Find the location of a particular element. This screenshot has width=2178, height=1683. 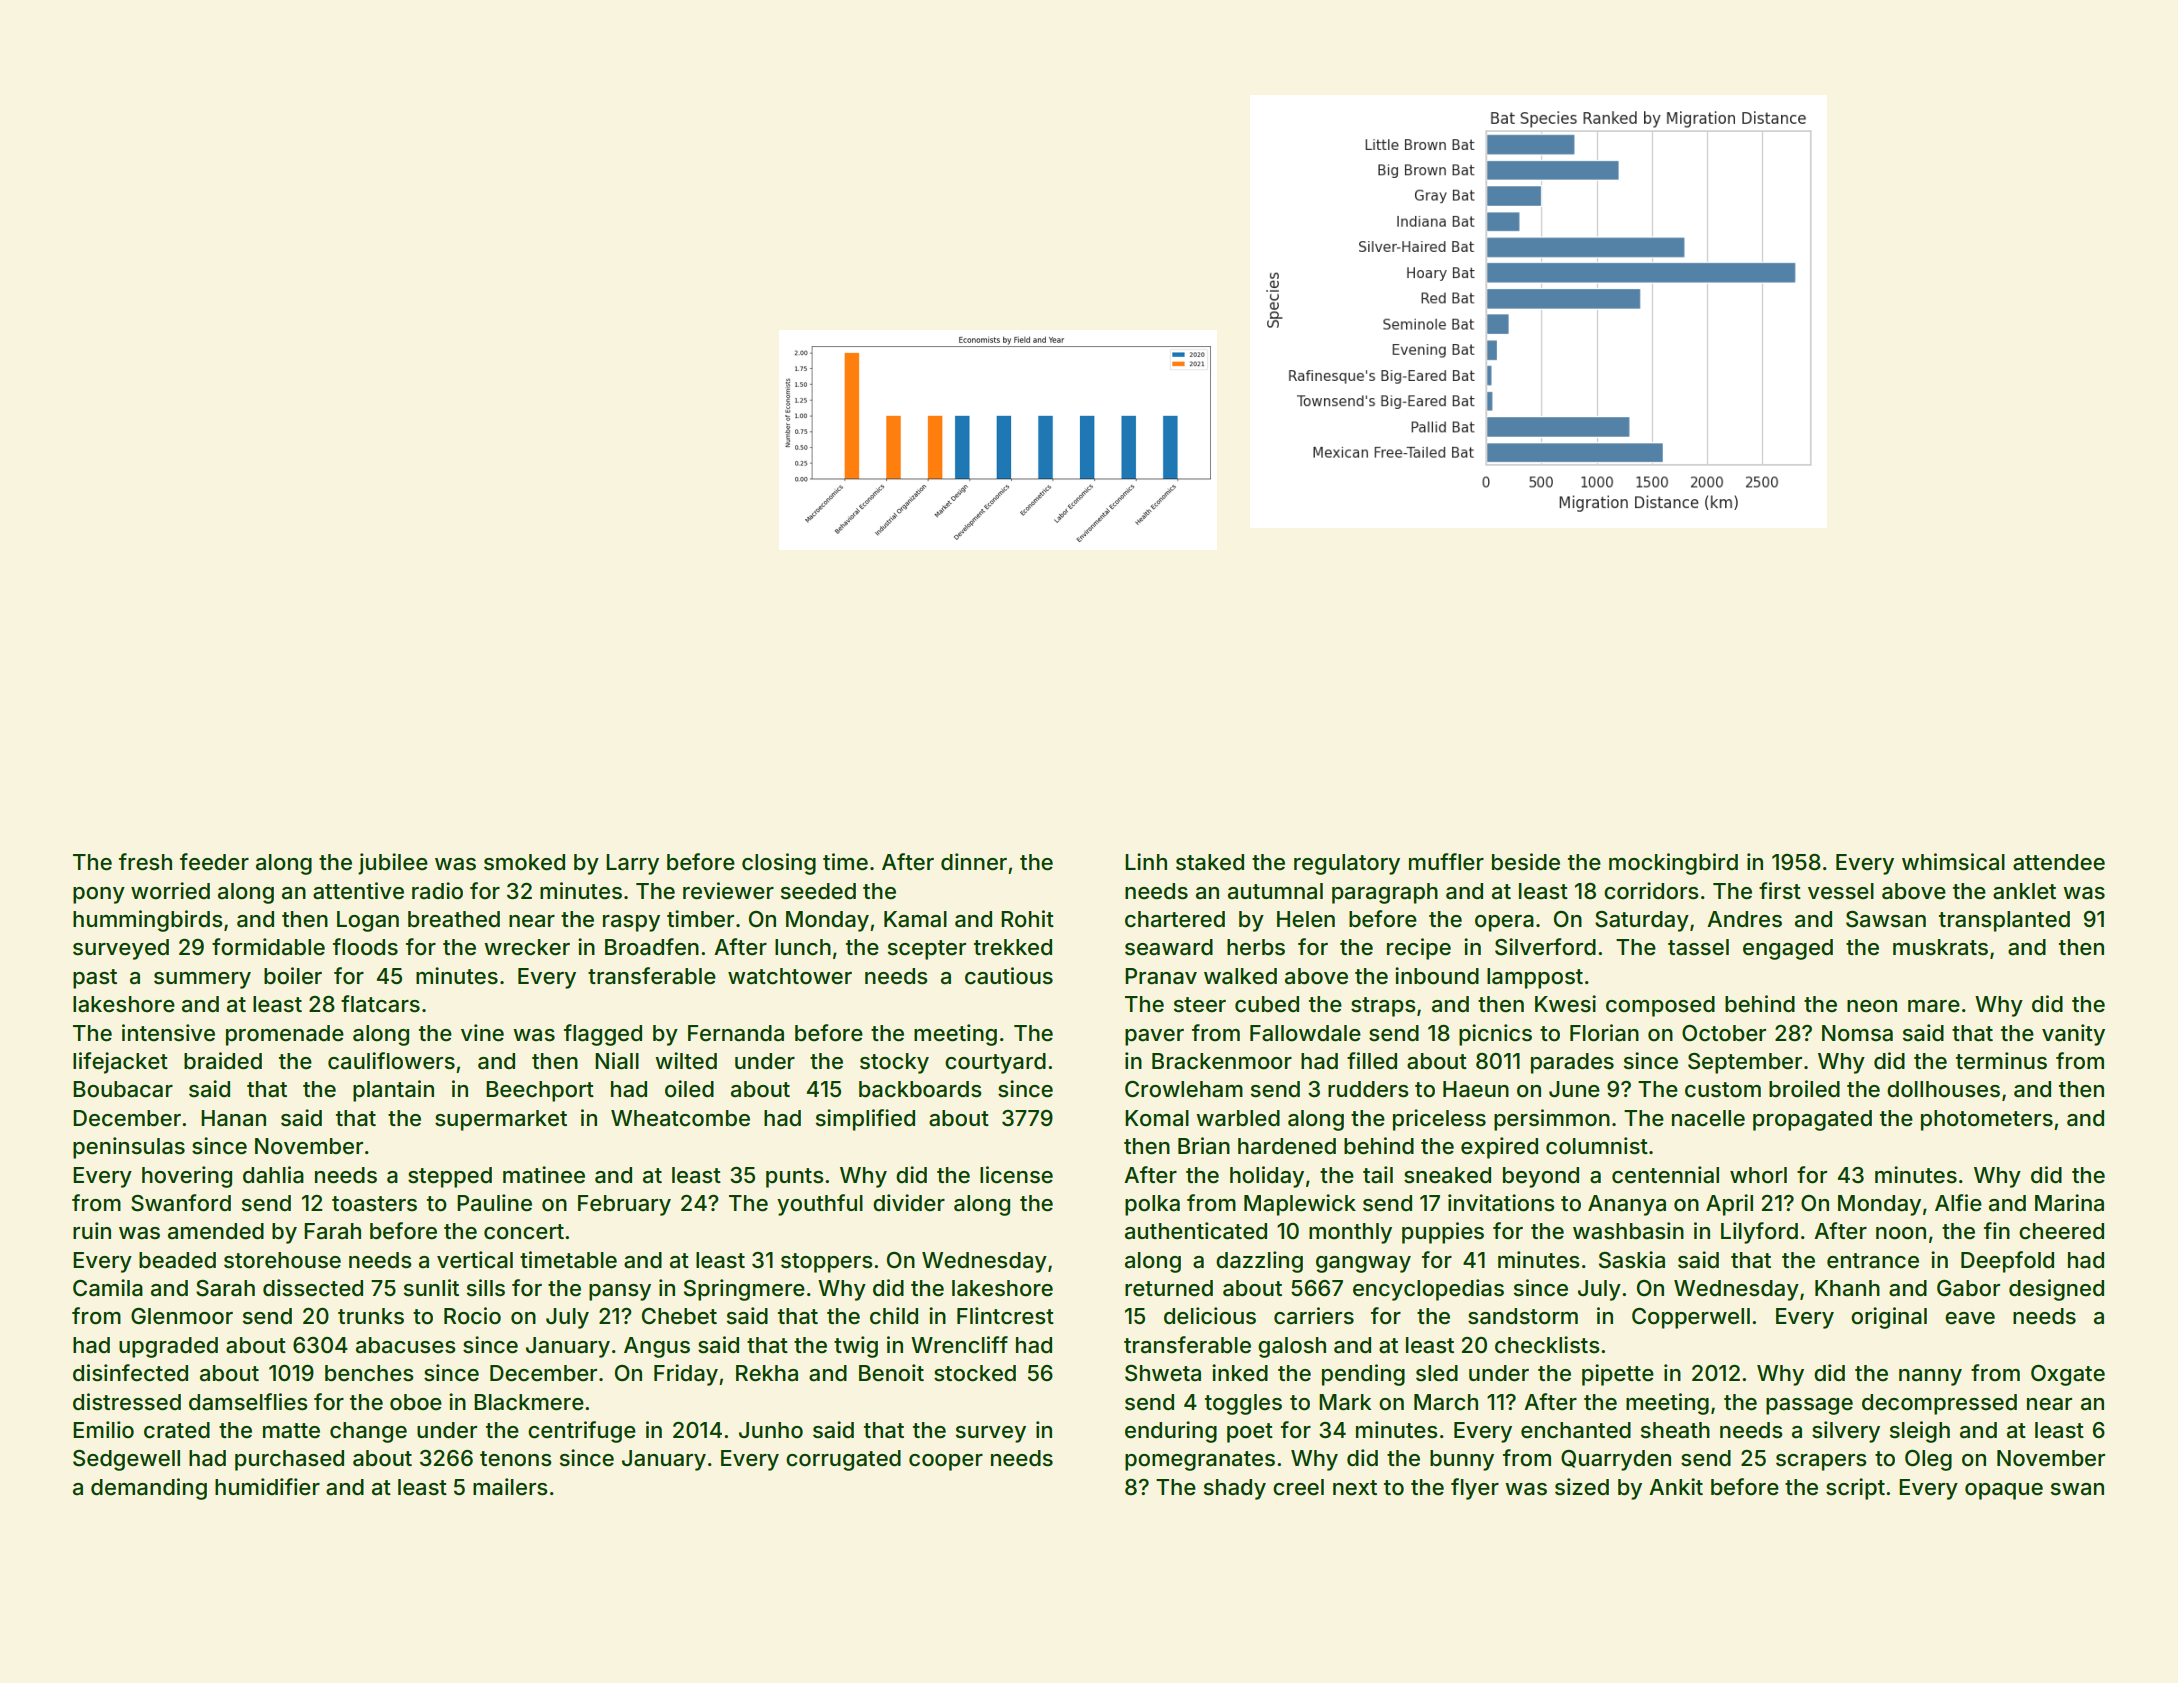

demanding is located at coordinates (149, 1489).
